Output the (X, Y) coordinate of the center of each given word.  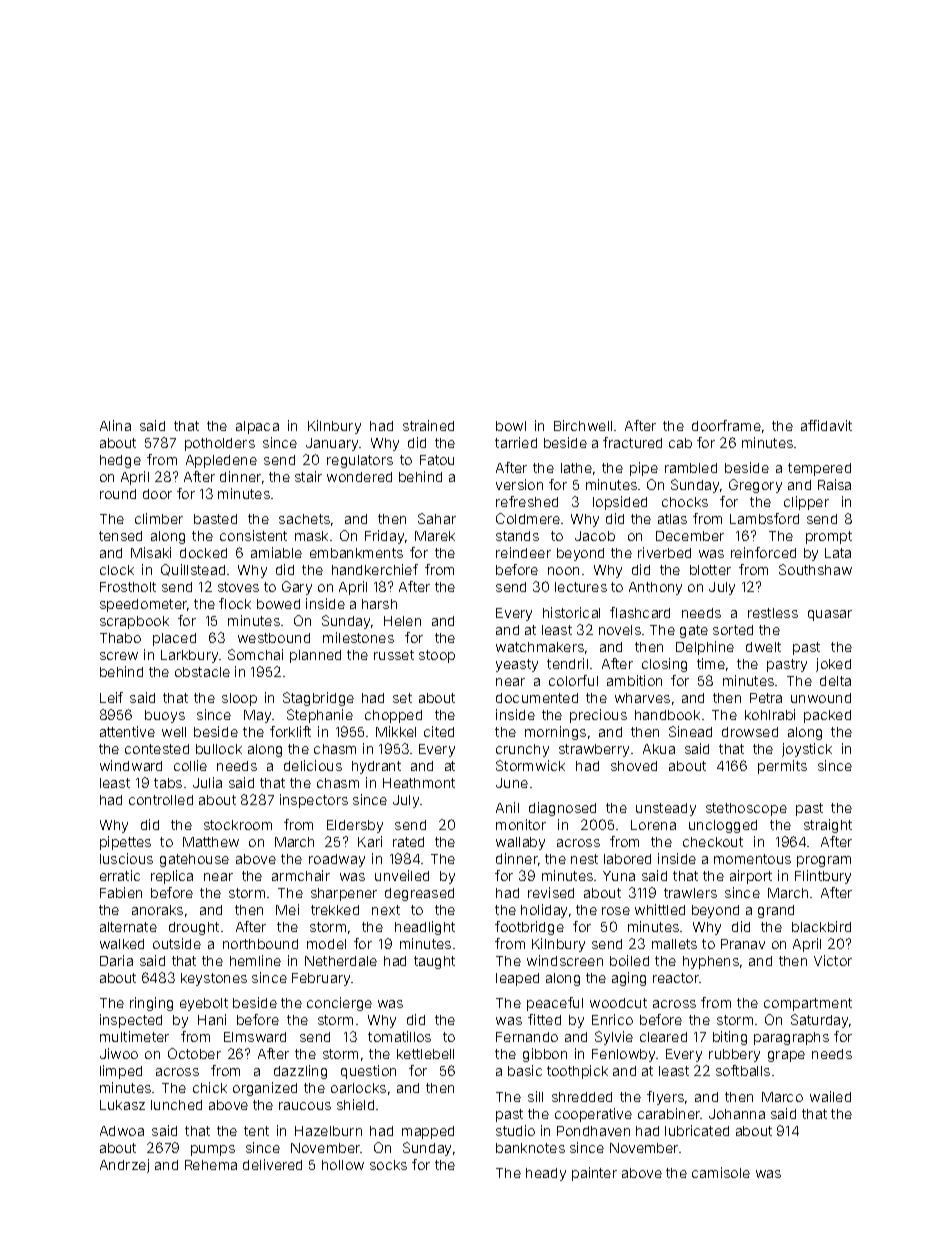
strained (428, 425)
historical (571, 612)
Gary (297, 588)
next (386, 910)
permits (782, 767)
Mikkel (396, 731)
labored (627, 859)
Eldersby (355, 826)
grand (776, 911)
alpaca (257, 427)
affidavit (826, 425)
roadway (337, 860)
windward (131, 765)
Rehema (211, 1165)
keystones (214, 979)
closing (664, 665)
